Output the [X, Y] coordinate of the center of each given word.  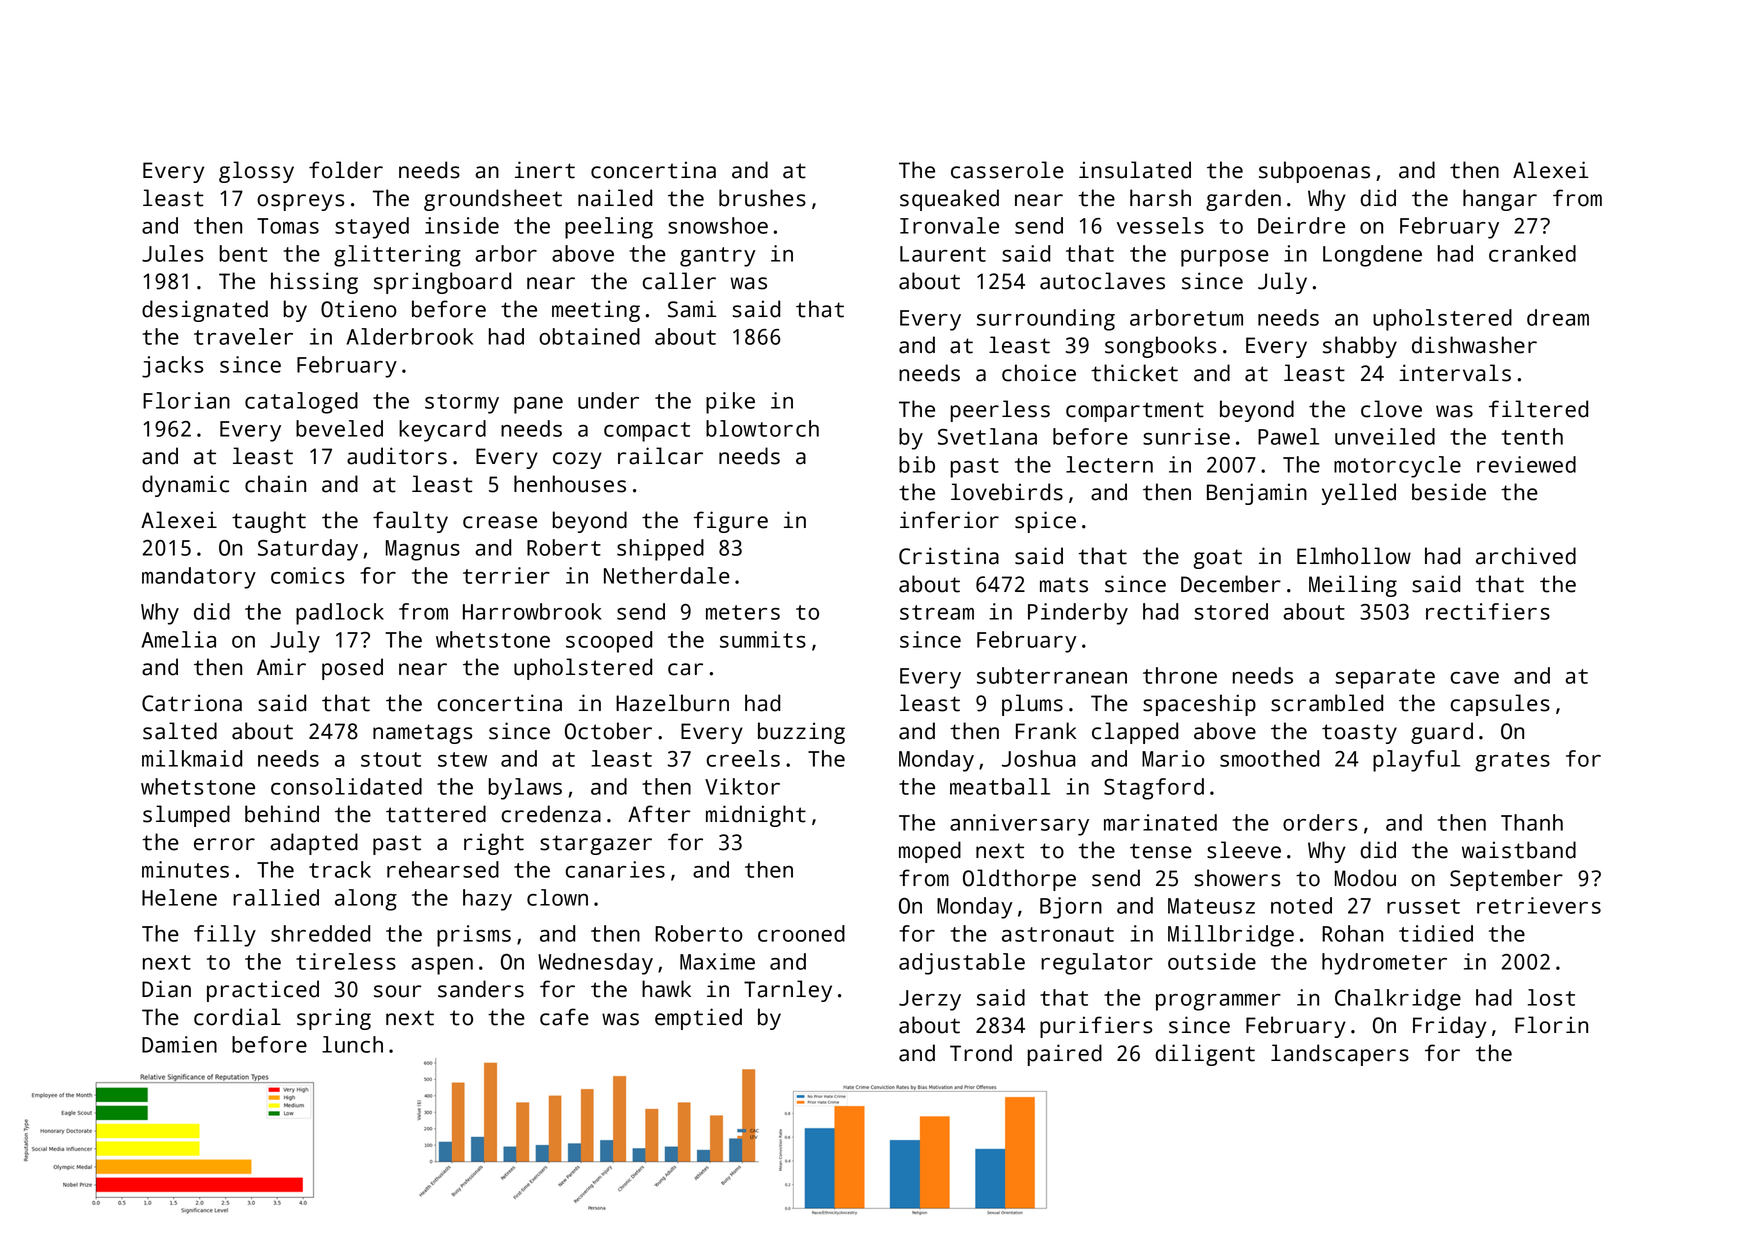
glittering [397, 256]
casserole [1007, 170]
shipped [660, 550]
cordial [237, 1017]
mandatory [199, 578]
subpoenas [1314, 172]
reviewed [1526, 464]
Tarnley [788, 991]
